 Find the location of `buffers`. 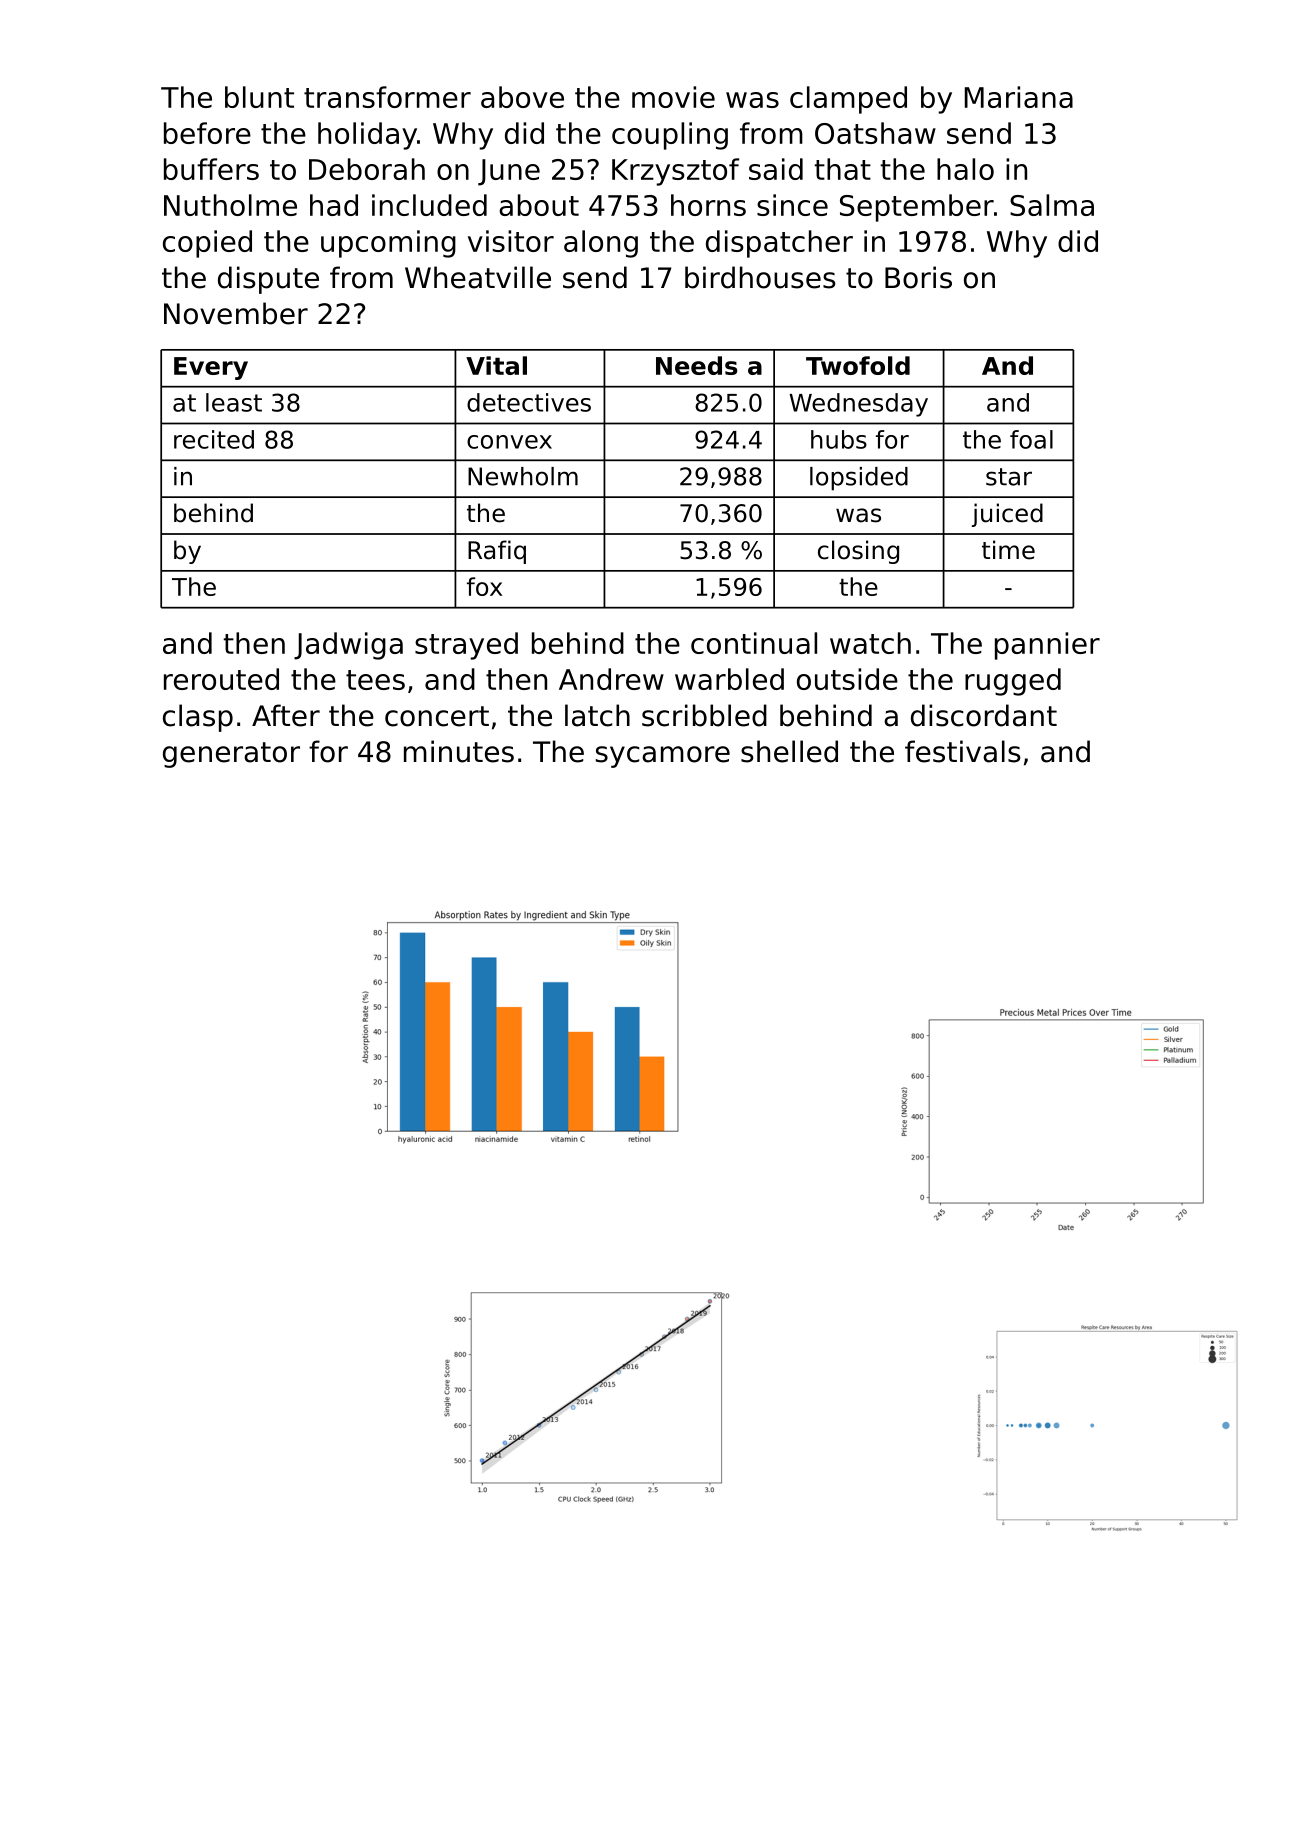

buffers is located at coordinates (211, 169).
